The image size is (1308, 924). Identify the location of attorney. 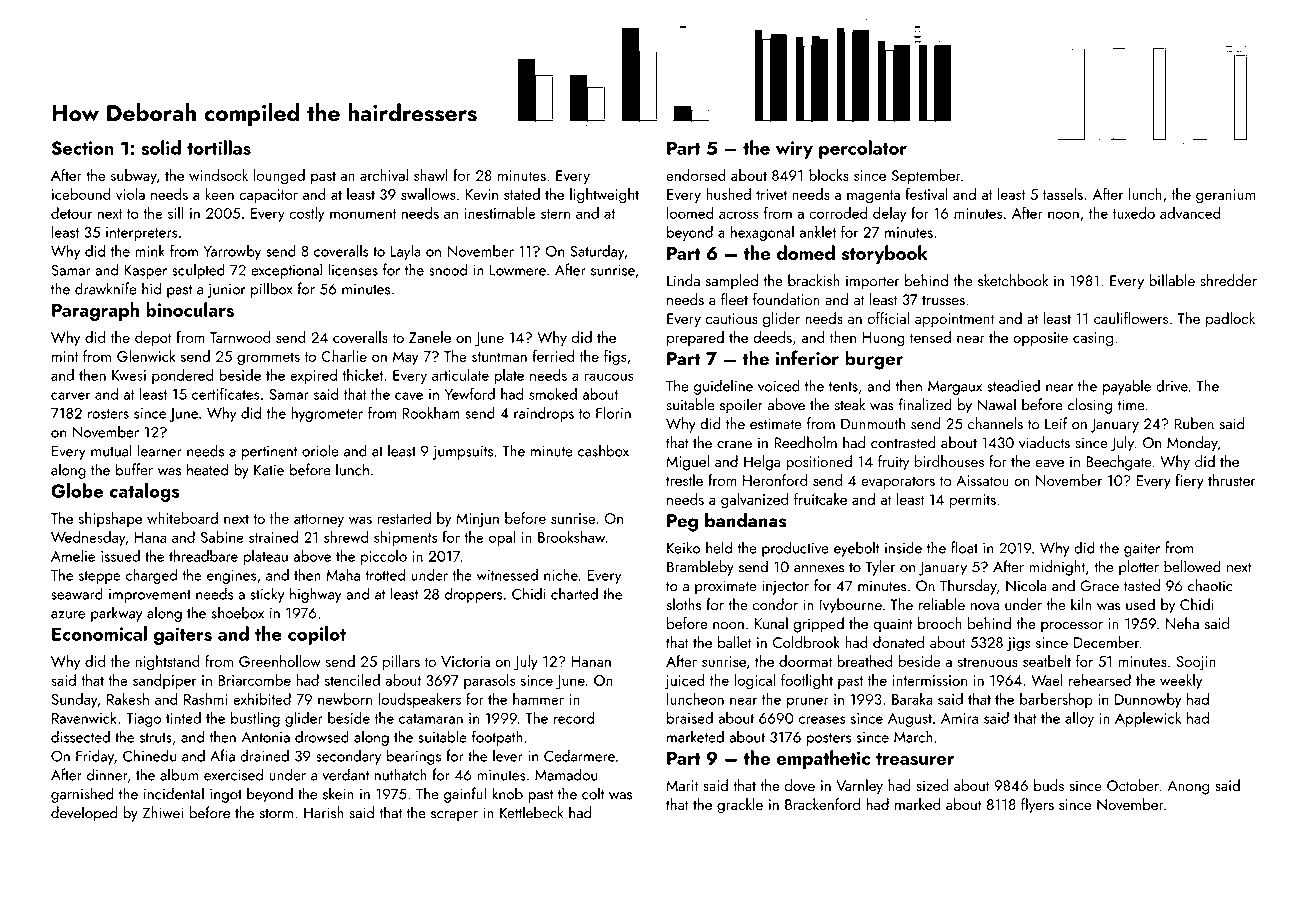
(319, 520).
